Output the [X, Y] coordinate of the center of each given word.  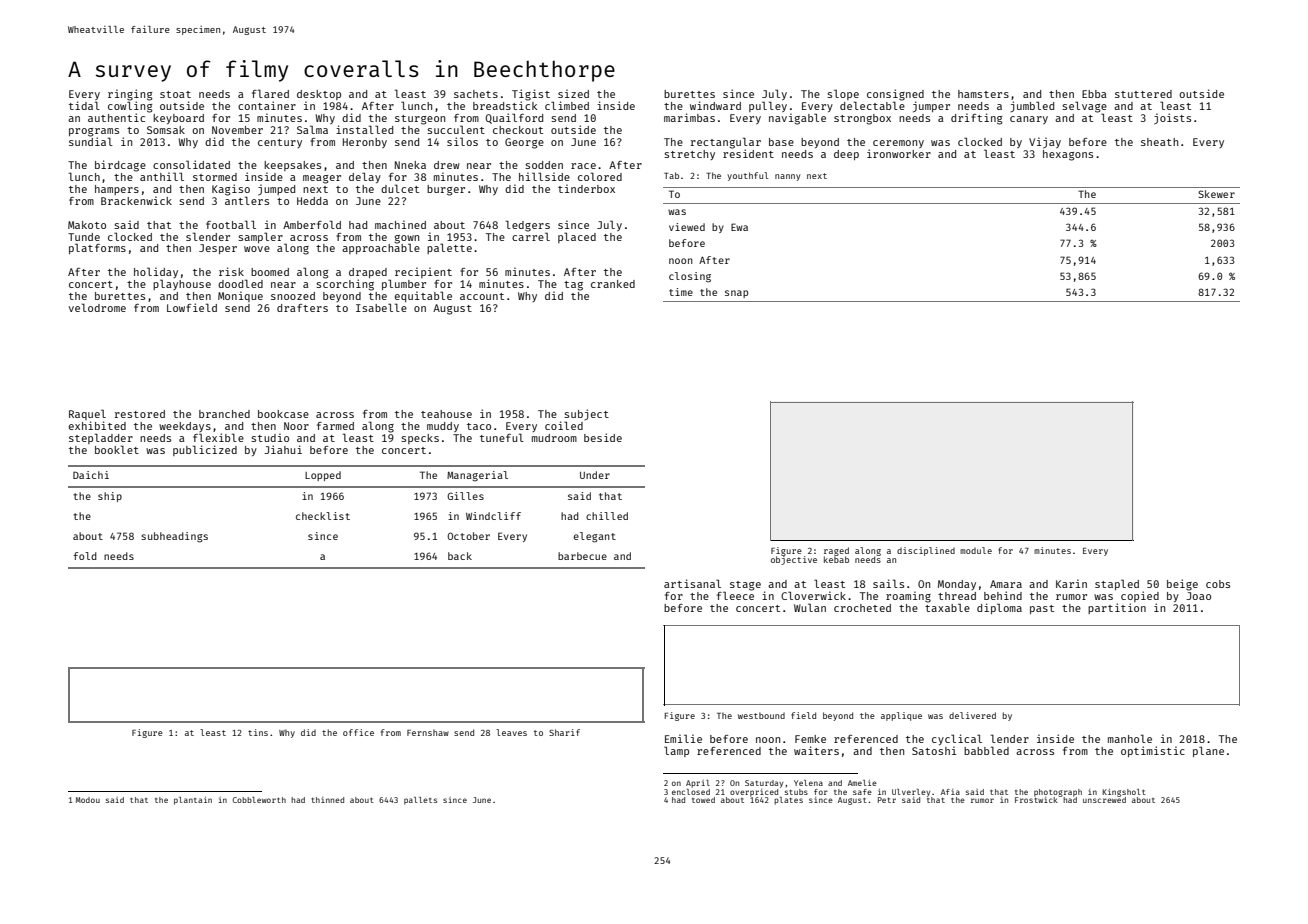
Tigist [531, 95]
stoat [175, 94]
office [358, 732]
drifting [976, 119]
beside [603, 437]
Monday [957, 585]
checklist [323, 516]
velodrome [97, 307]
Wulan [810, 607]
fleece [735, 595]
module [976, 550]
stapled [1117, 584]
